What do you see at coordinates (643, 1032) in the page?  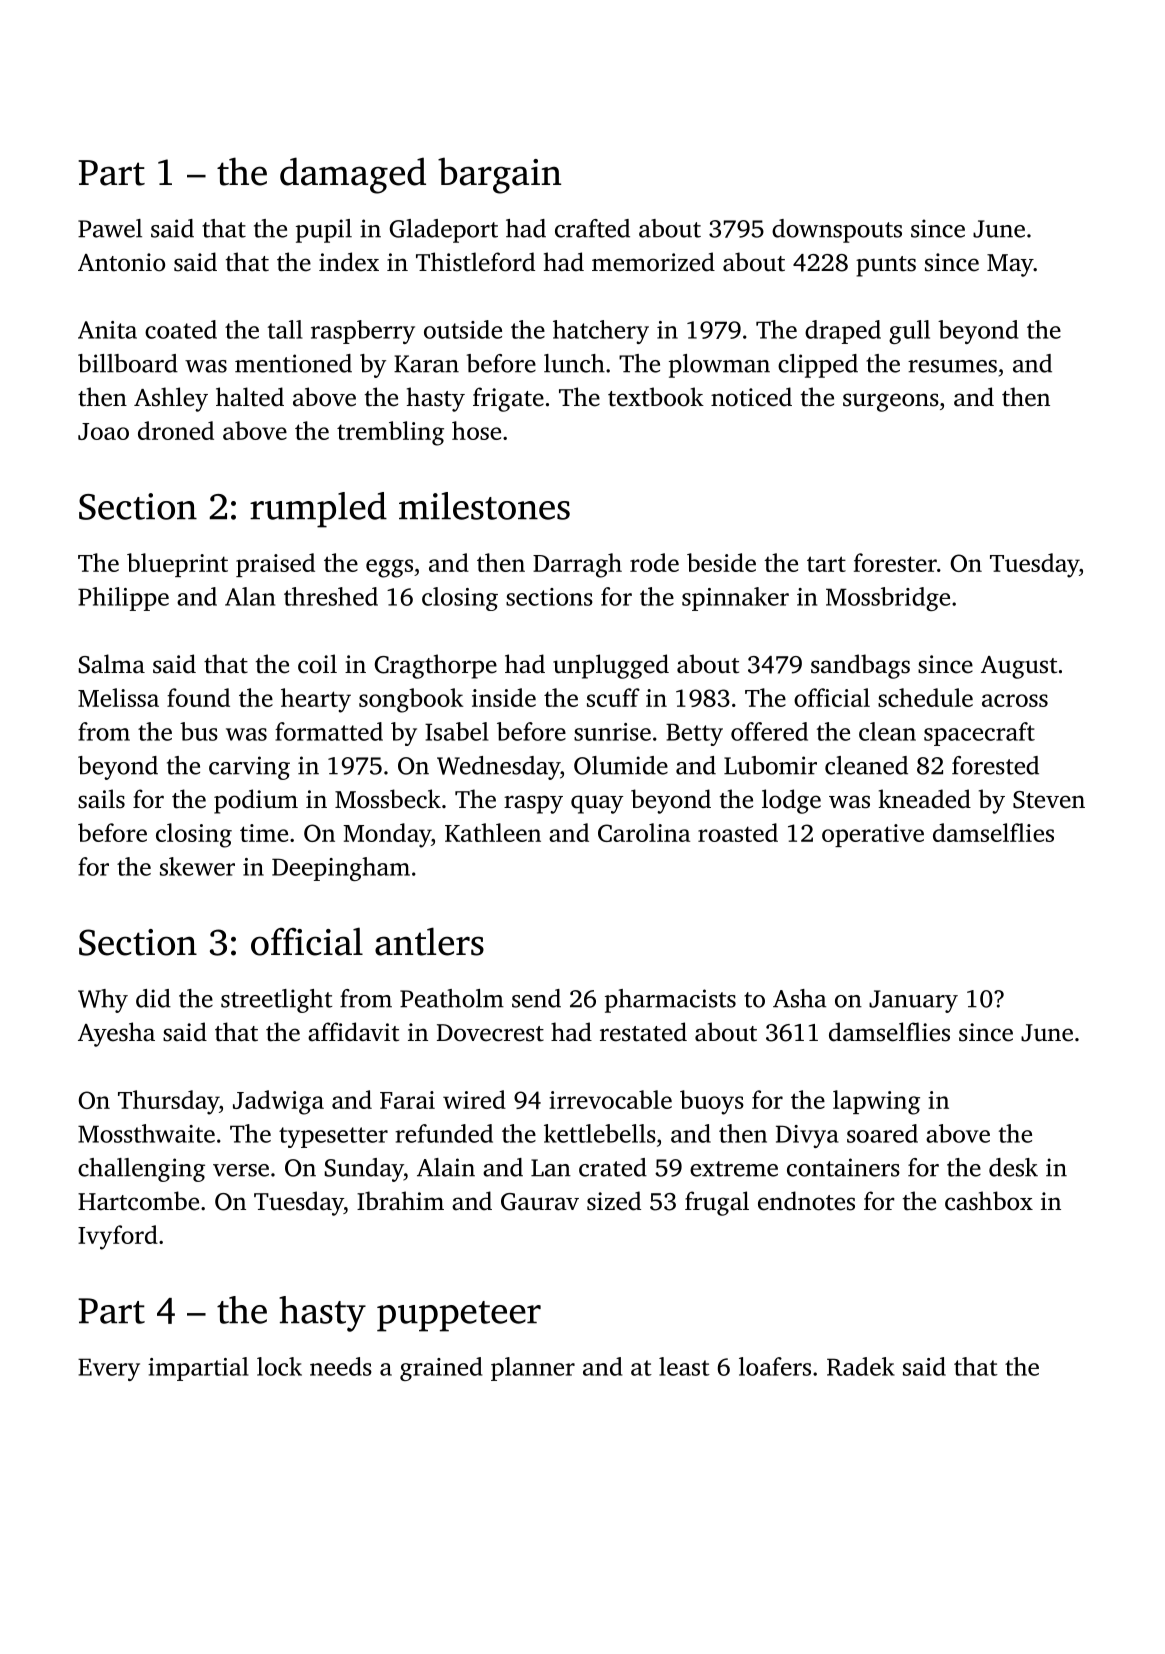 I see `restated` at bounding box center [643, 1032].
